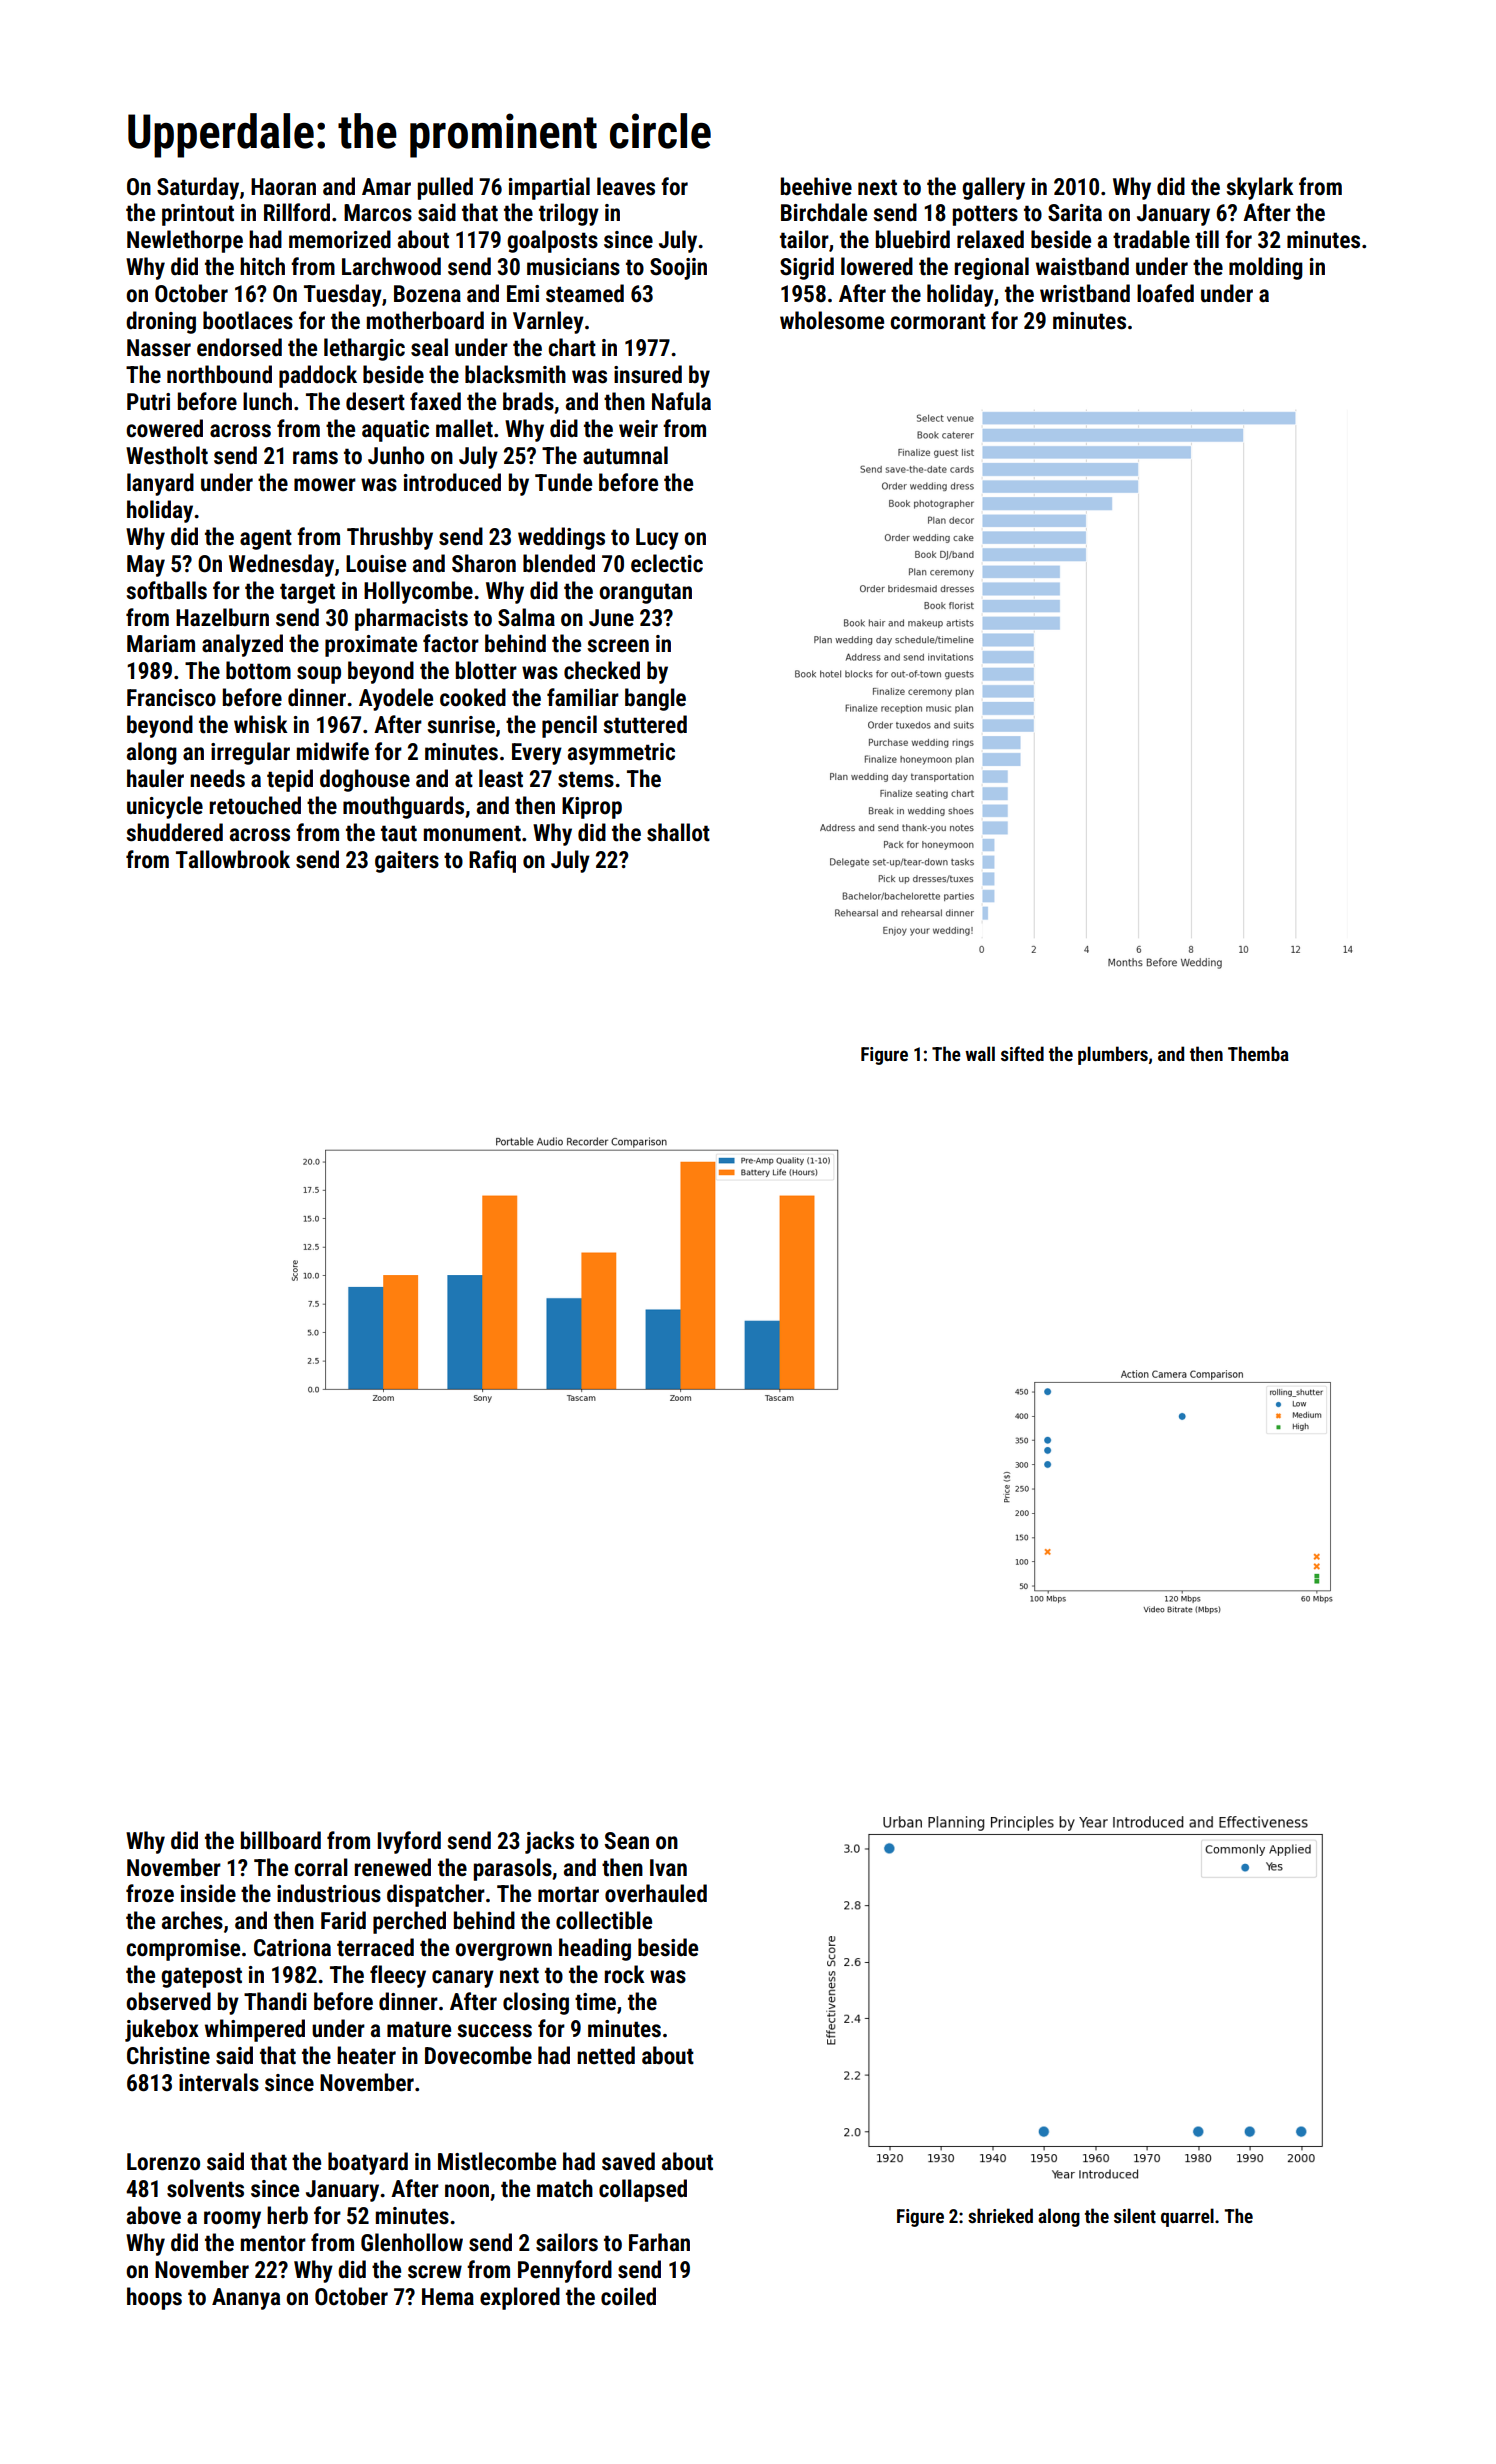 The height and width of the screenshot is (2464, 1496). Describe the element at coordinates (281, 1840) in the screenshot. I see `billboard` at that location.
